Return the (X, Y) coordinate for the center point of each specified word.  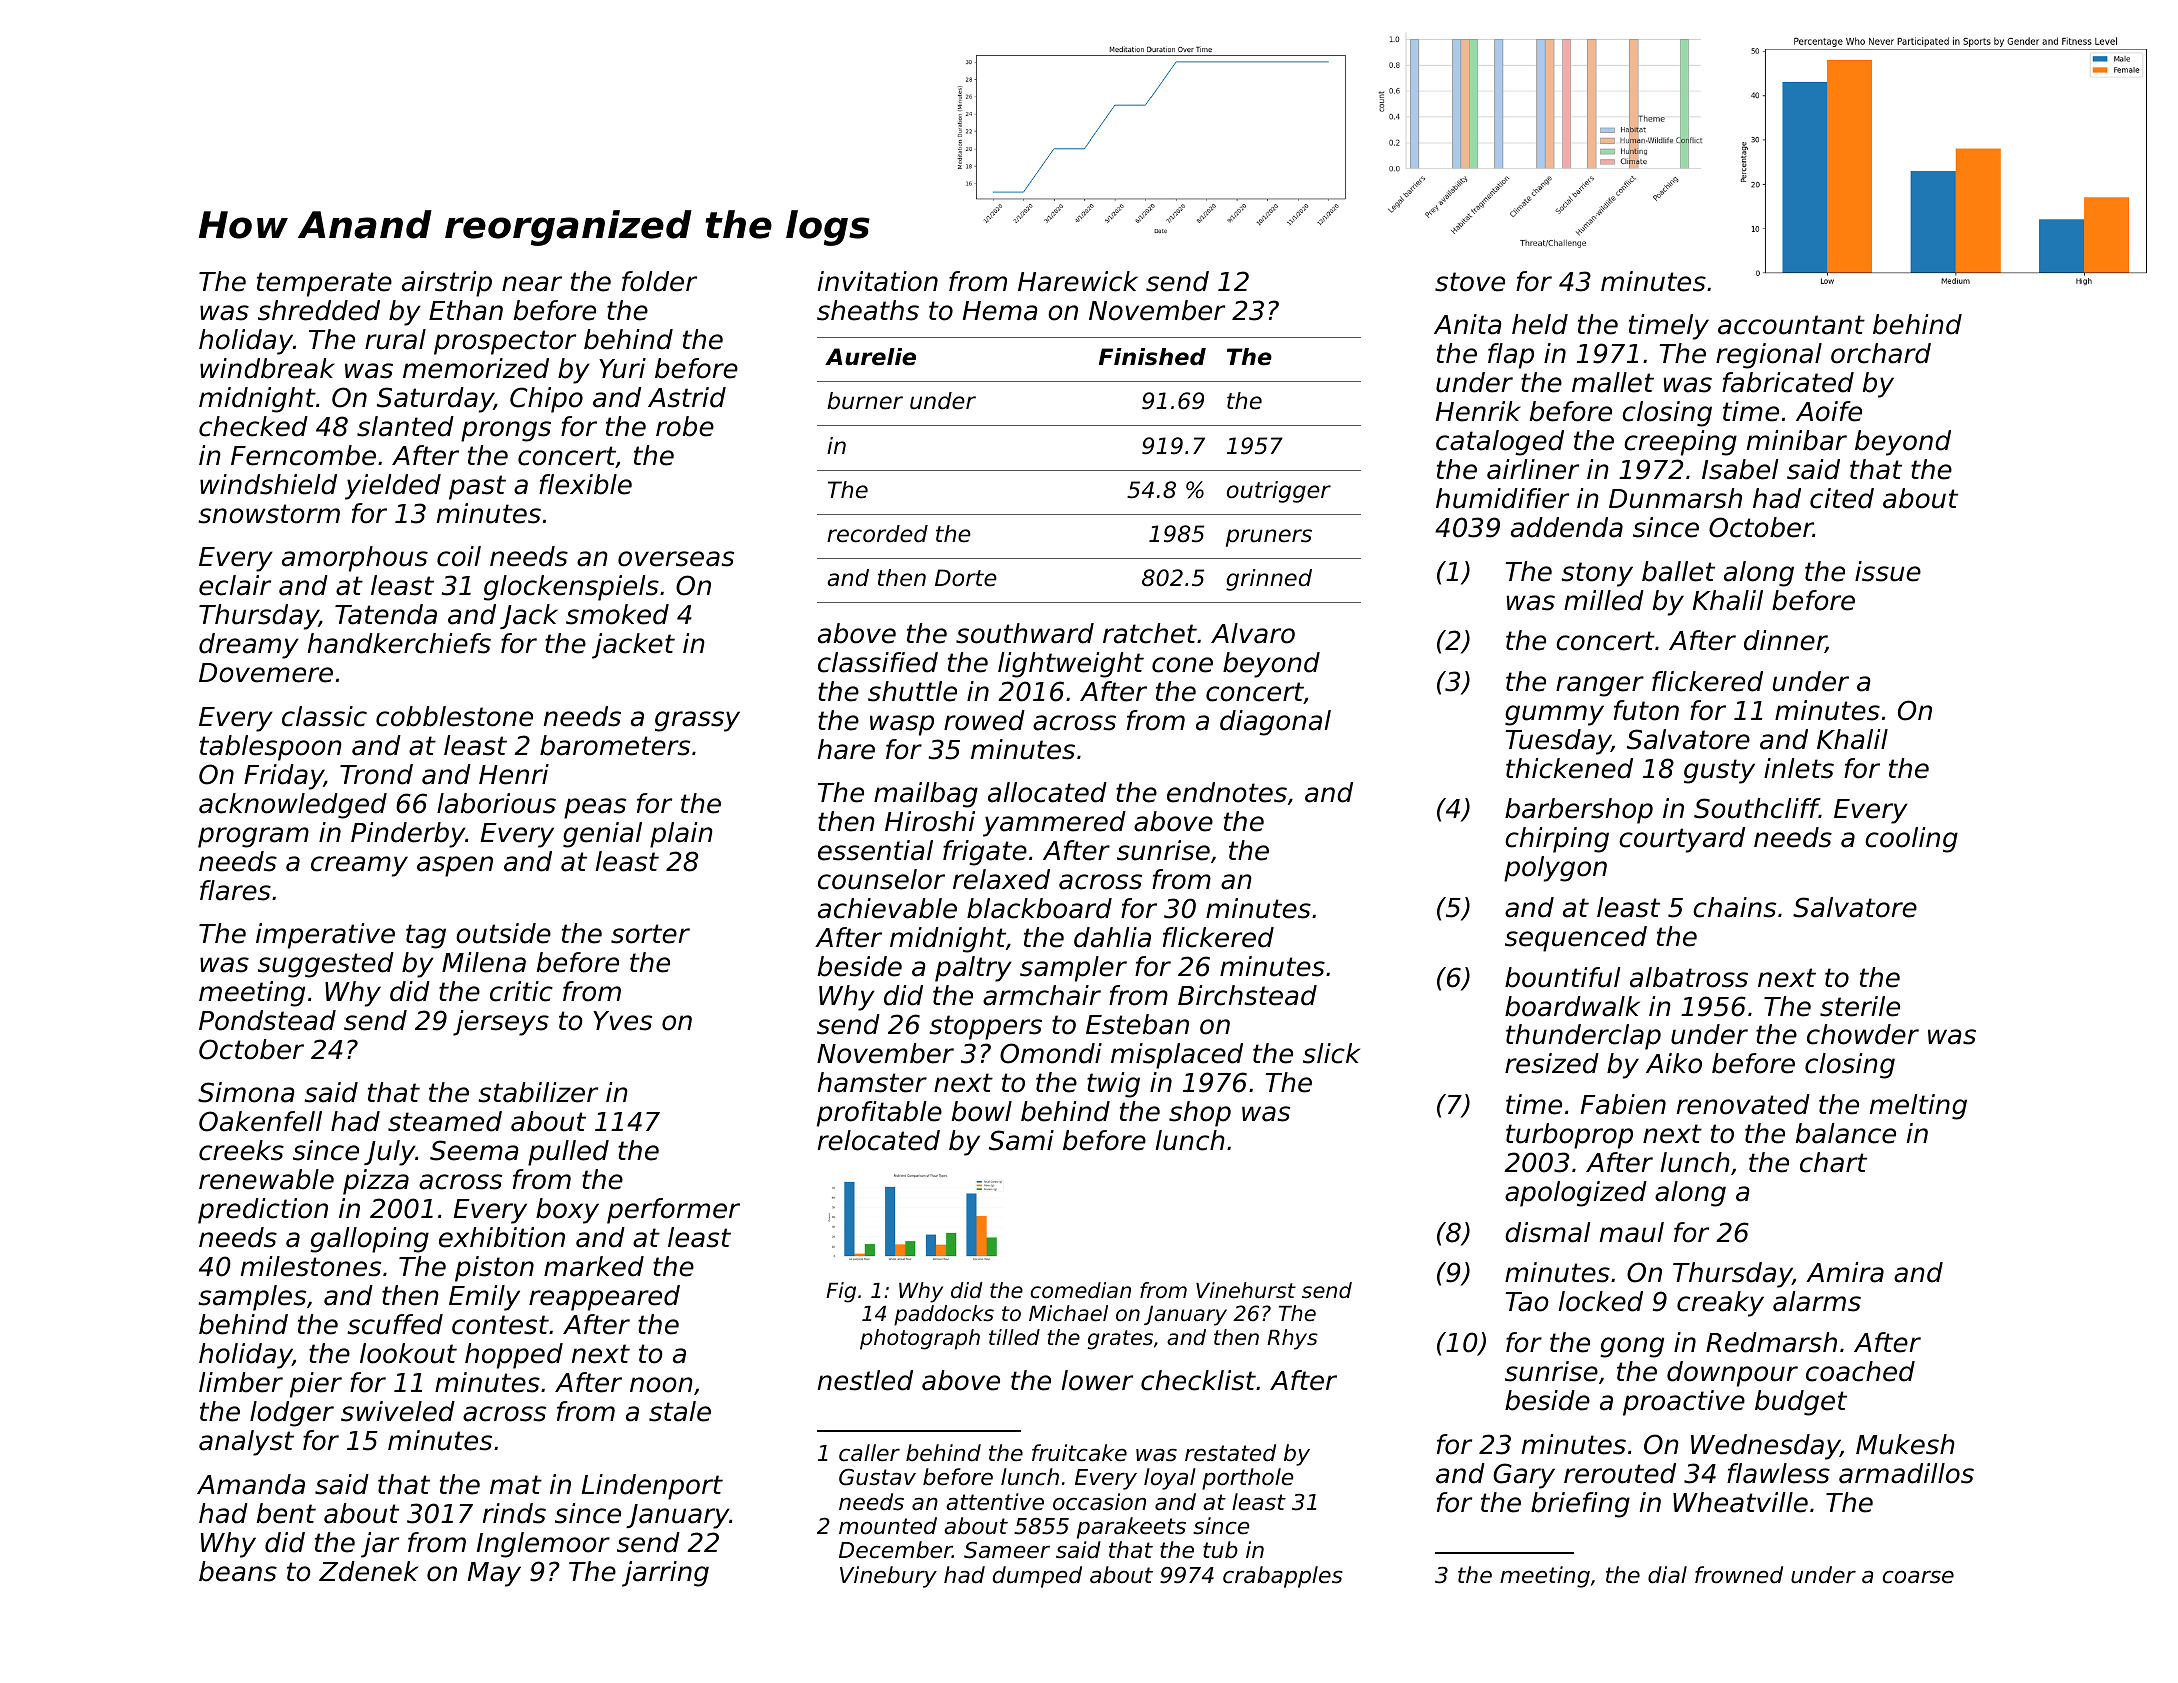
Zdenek (368, 1571)
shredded (319, 310)
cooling (1911, 840)
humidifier (1502, 498)
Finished (1152, 357)
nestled (865, 1380)
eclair (235, 585)
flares (235, 890)
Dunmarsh (1675, 498)
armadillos (1906, 1473)
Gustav (877, 1477)
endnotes (1227, 792)
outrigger (1279, 492)
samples (252, 1298)
